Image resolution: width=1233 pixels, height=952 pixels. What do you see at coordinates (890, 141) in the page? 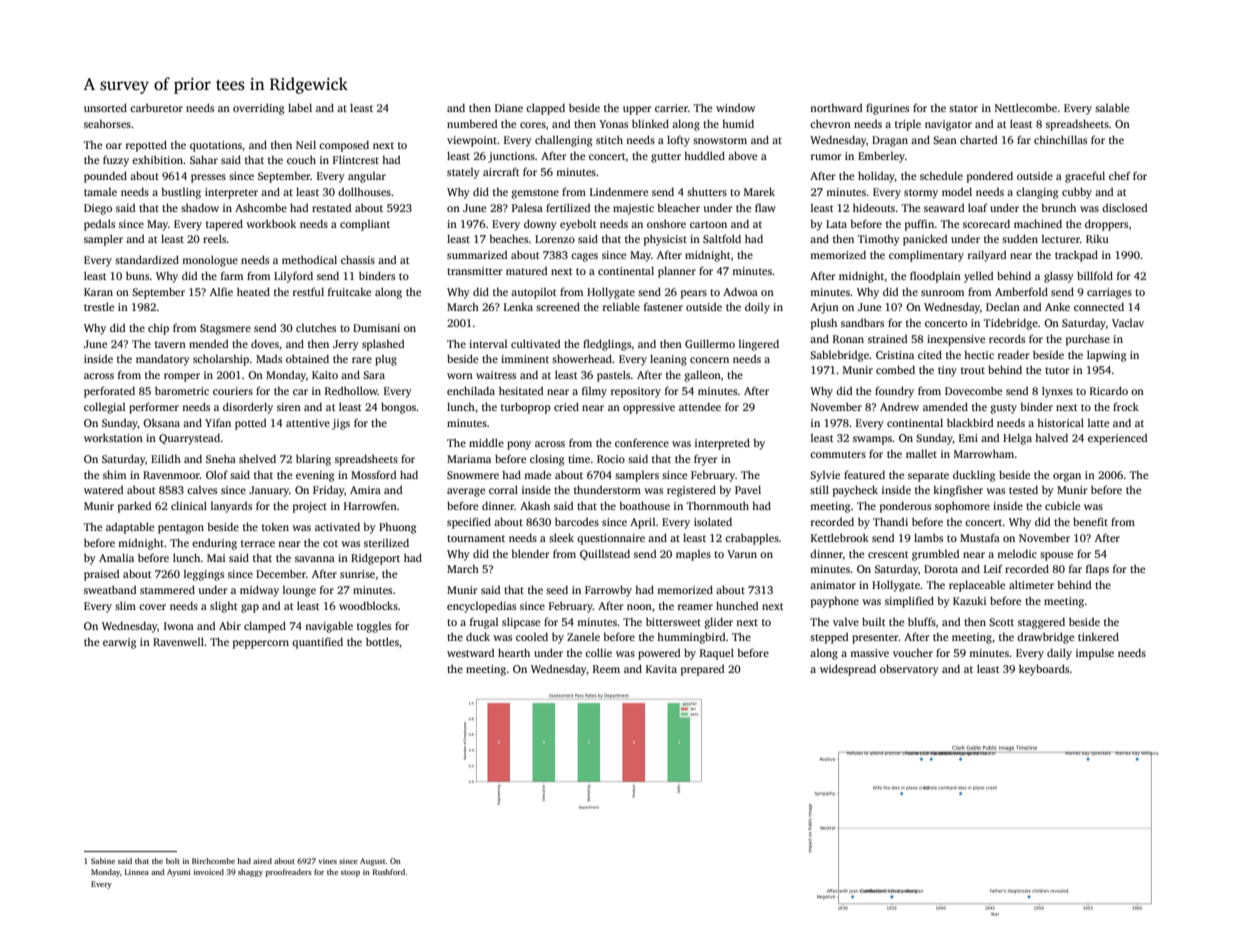
I see `Dragan` at bounding box center [890, 141].
